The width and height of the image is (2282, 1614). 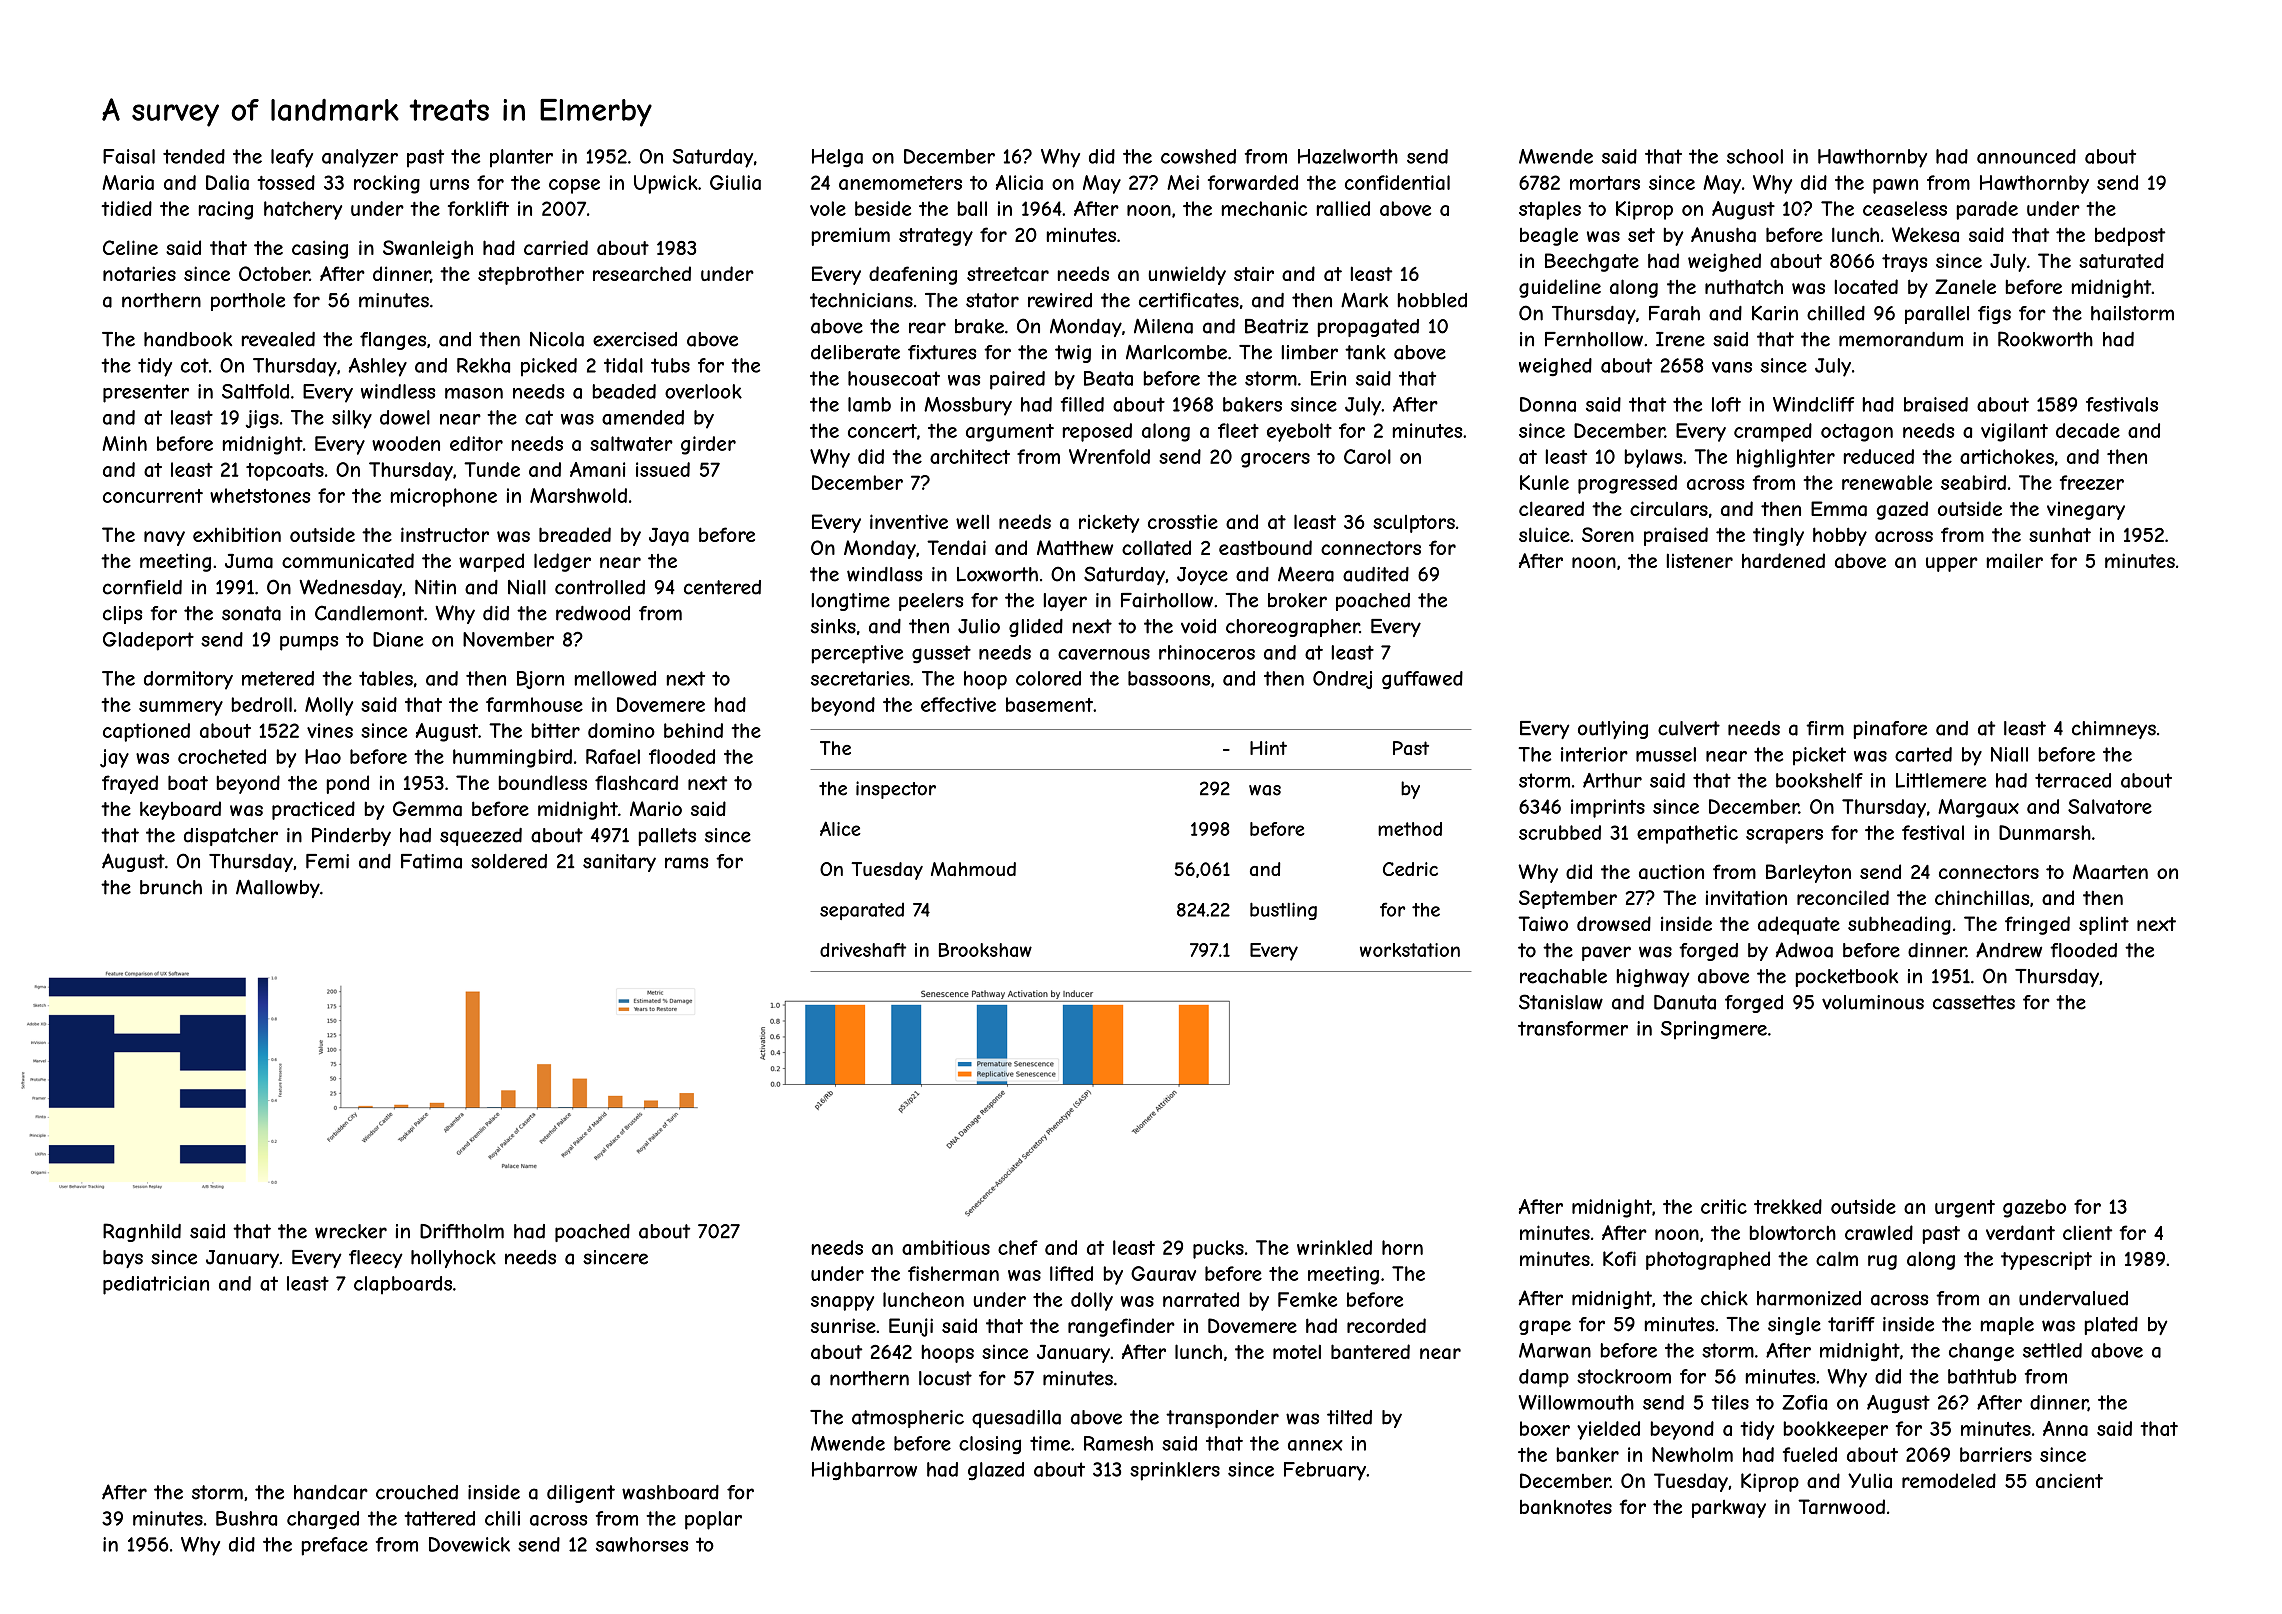 I want to click on sprinklers, so click(x=1175, y=1471).
